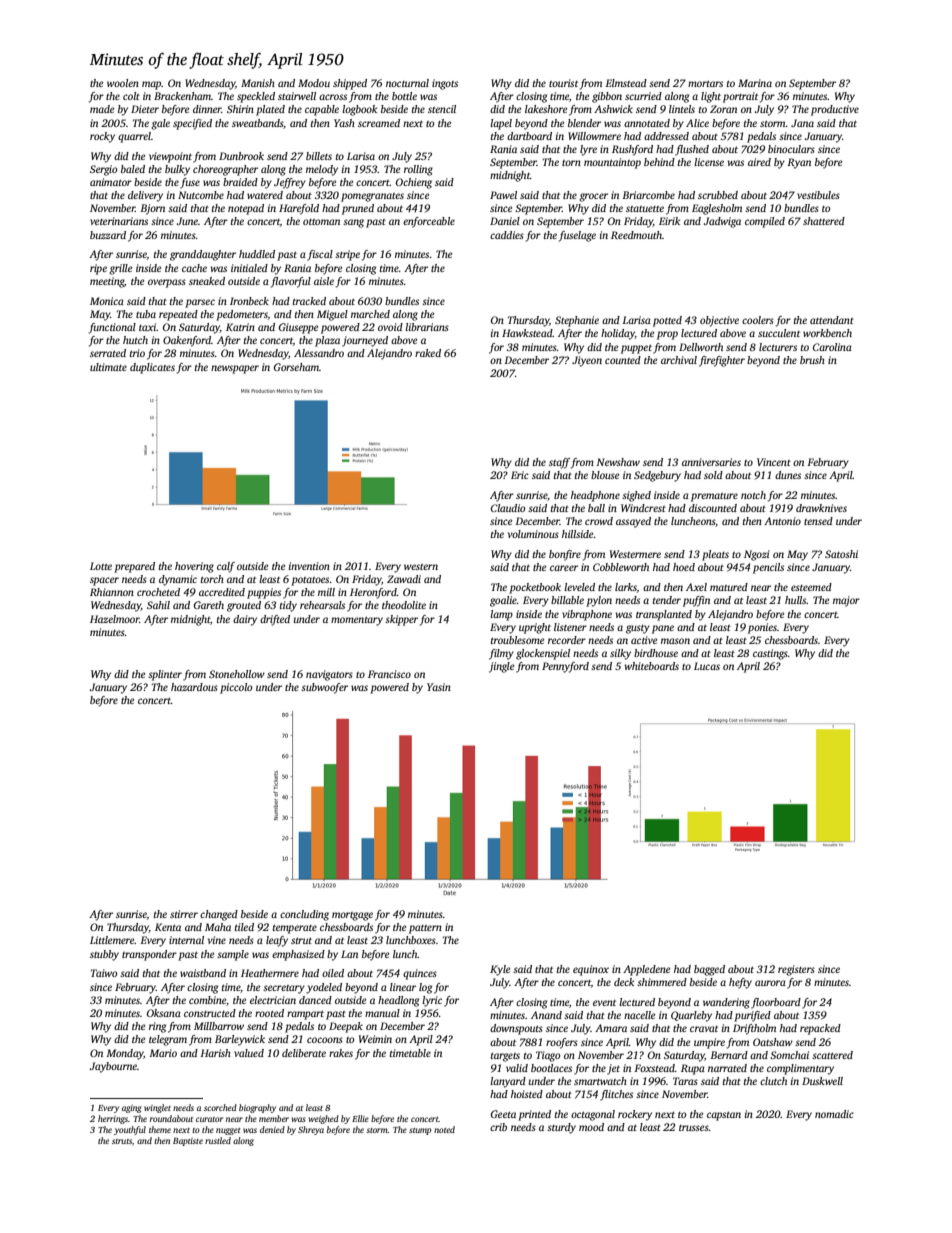 The image size is (952, 1233). What do you see at coordinates (565, 667) in the page?
I see `Pennyford` at bounding box center [565, 667].
